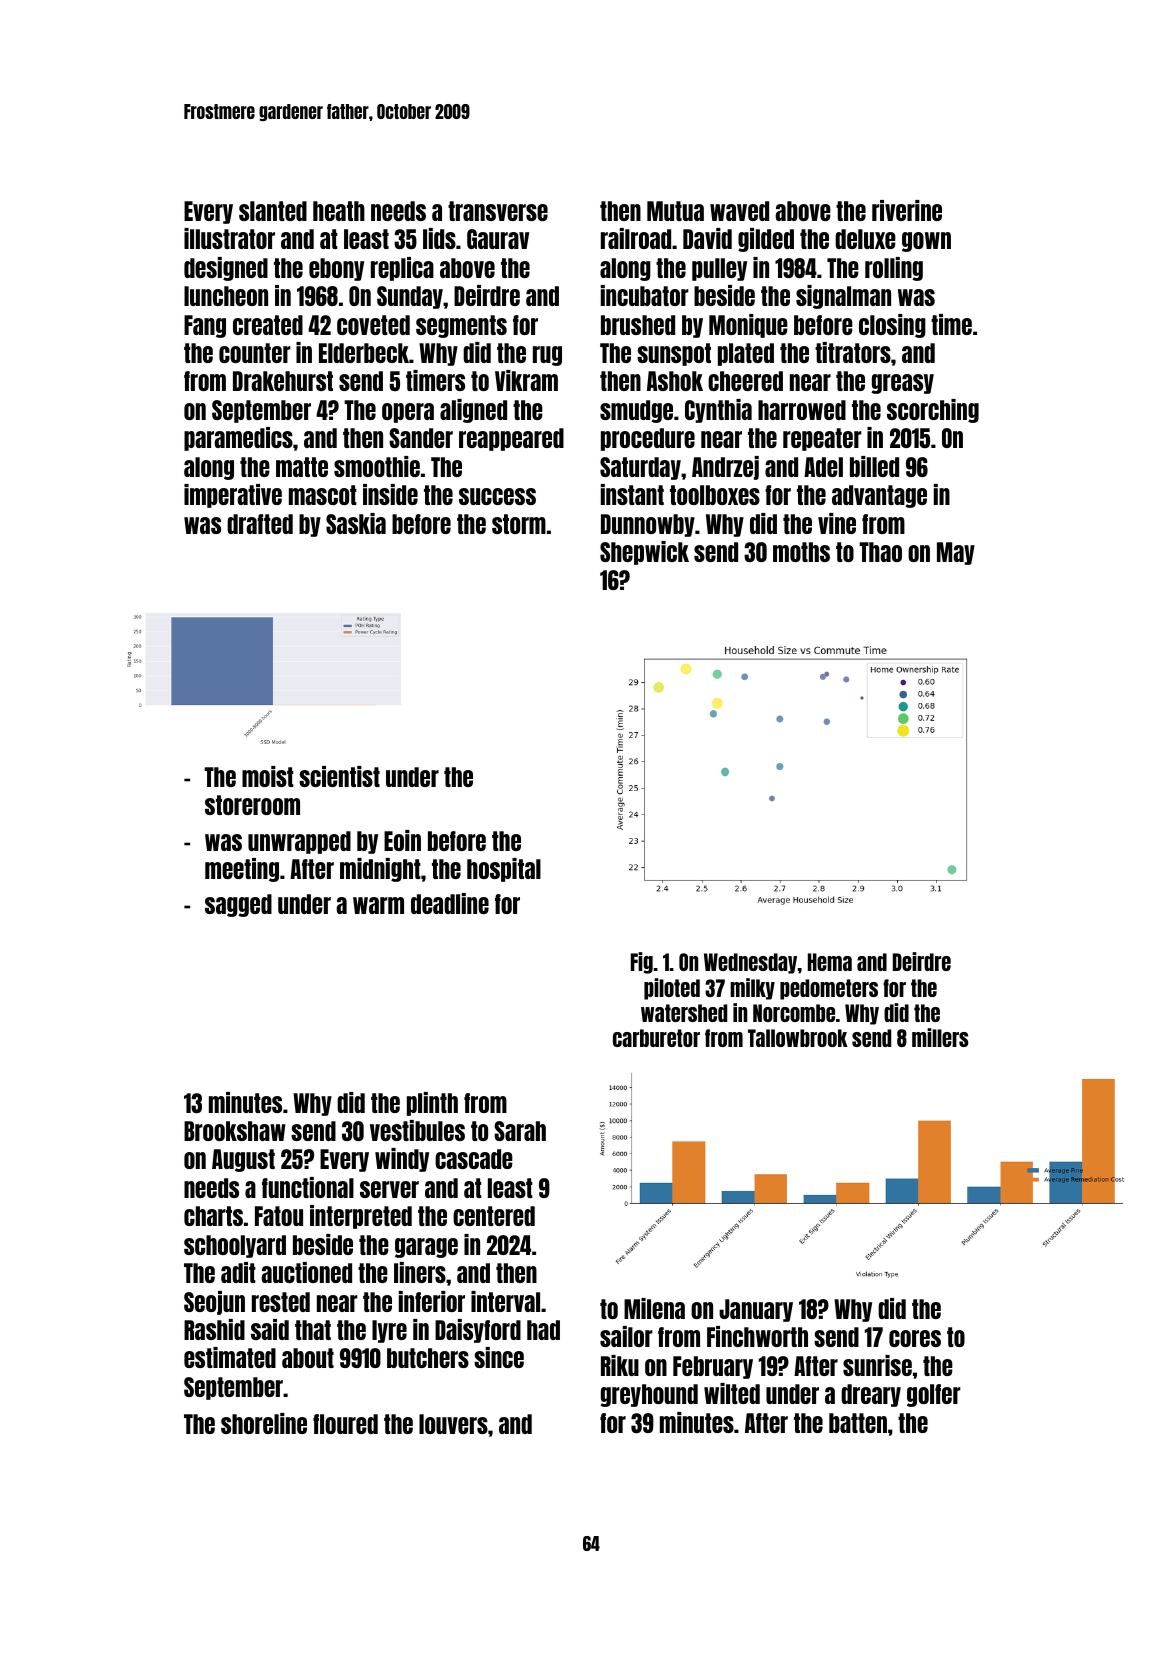 The width and height of the screenshot is (1165, 1654). Describe the element at coordinates (336, 269) in the screenshot. I see `ebony` at that location.
